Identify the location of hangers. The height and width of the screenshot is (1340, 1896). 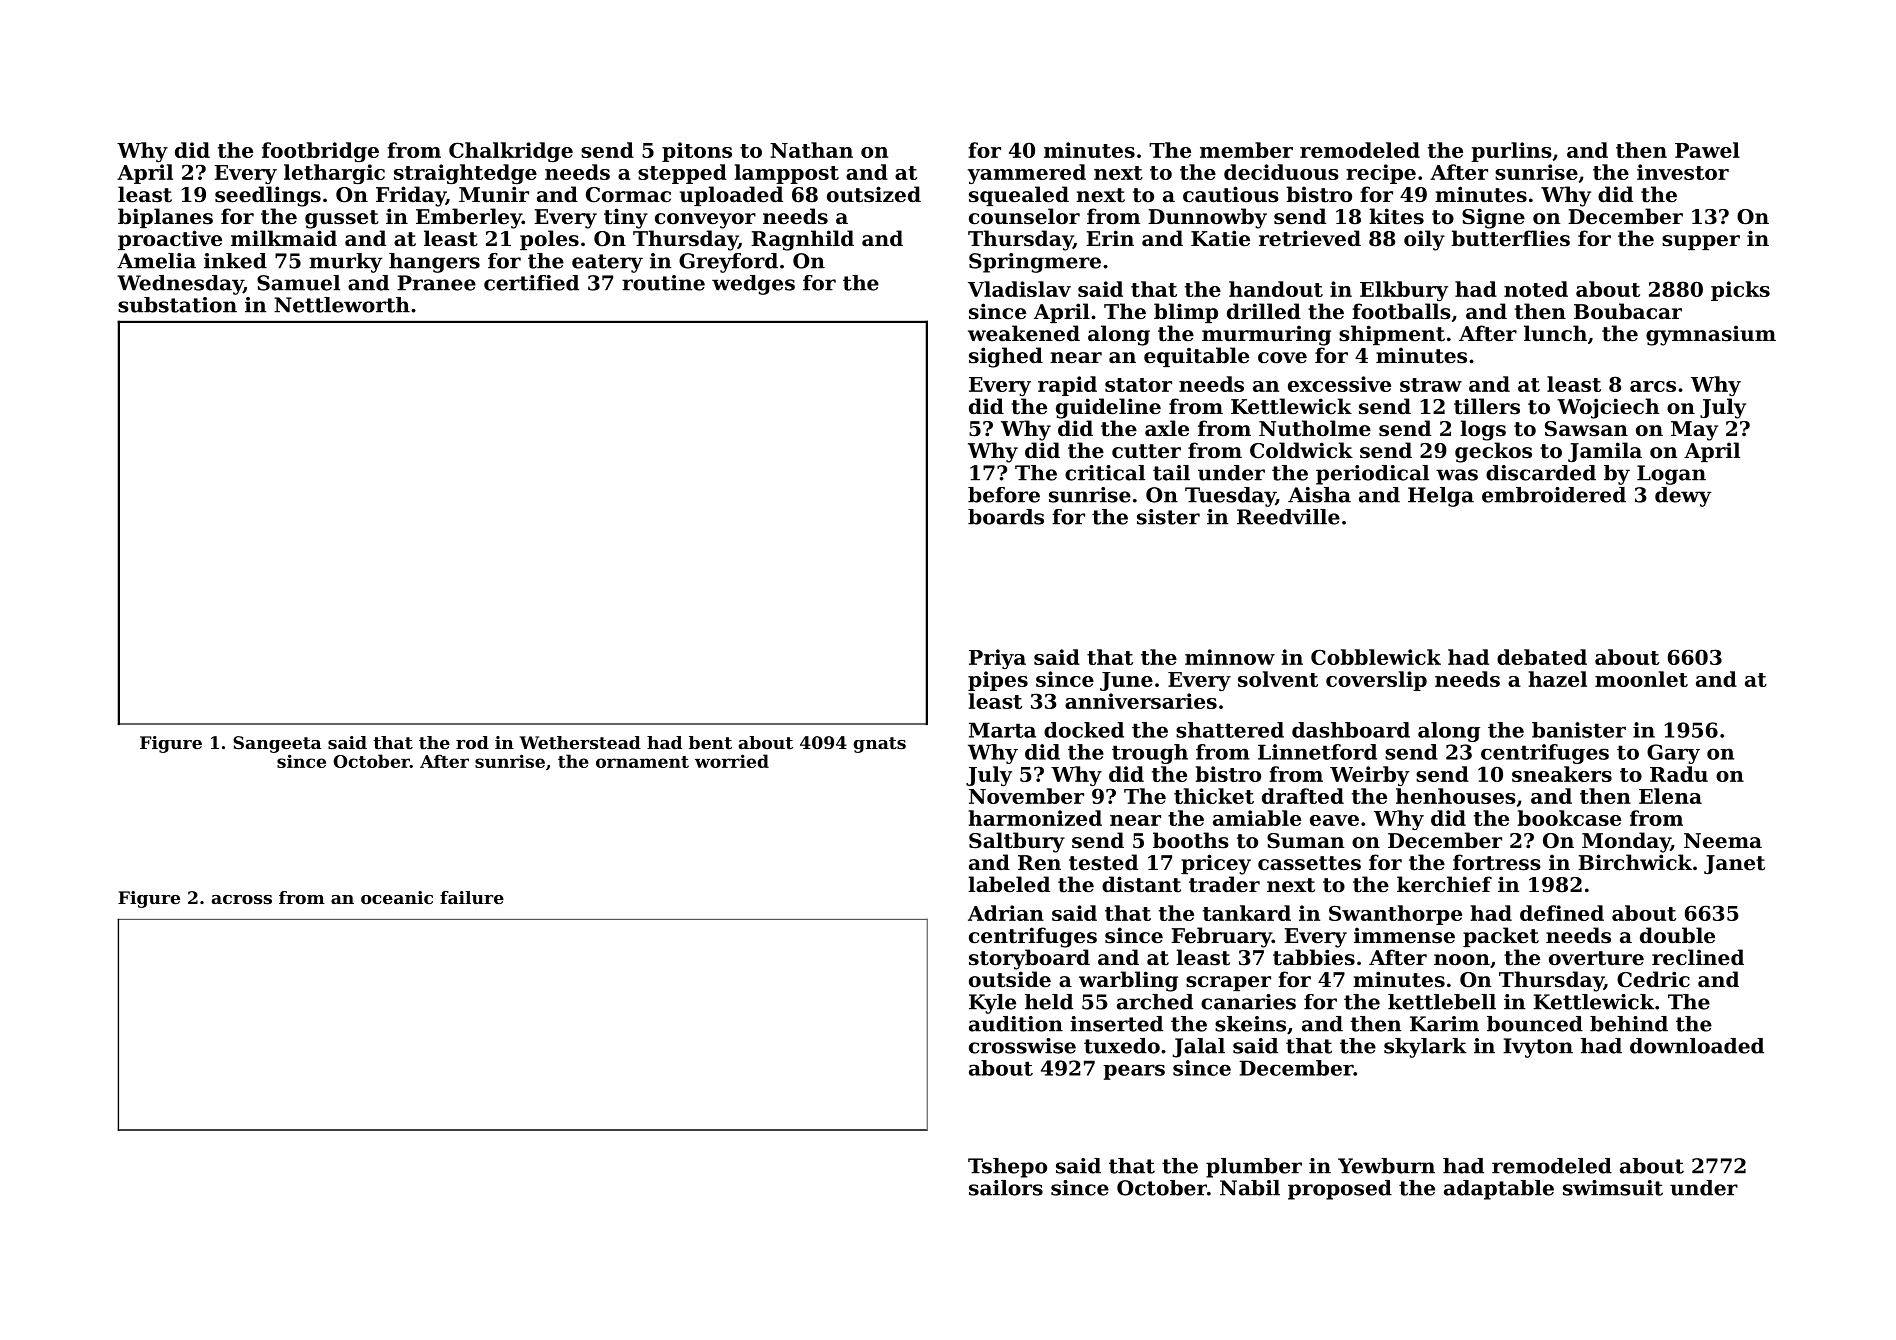
(434, 263).
